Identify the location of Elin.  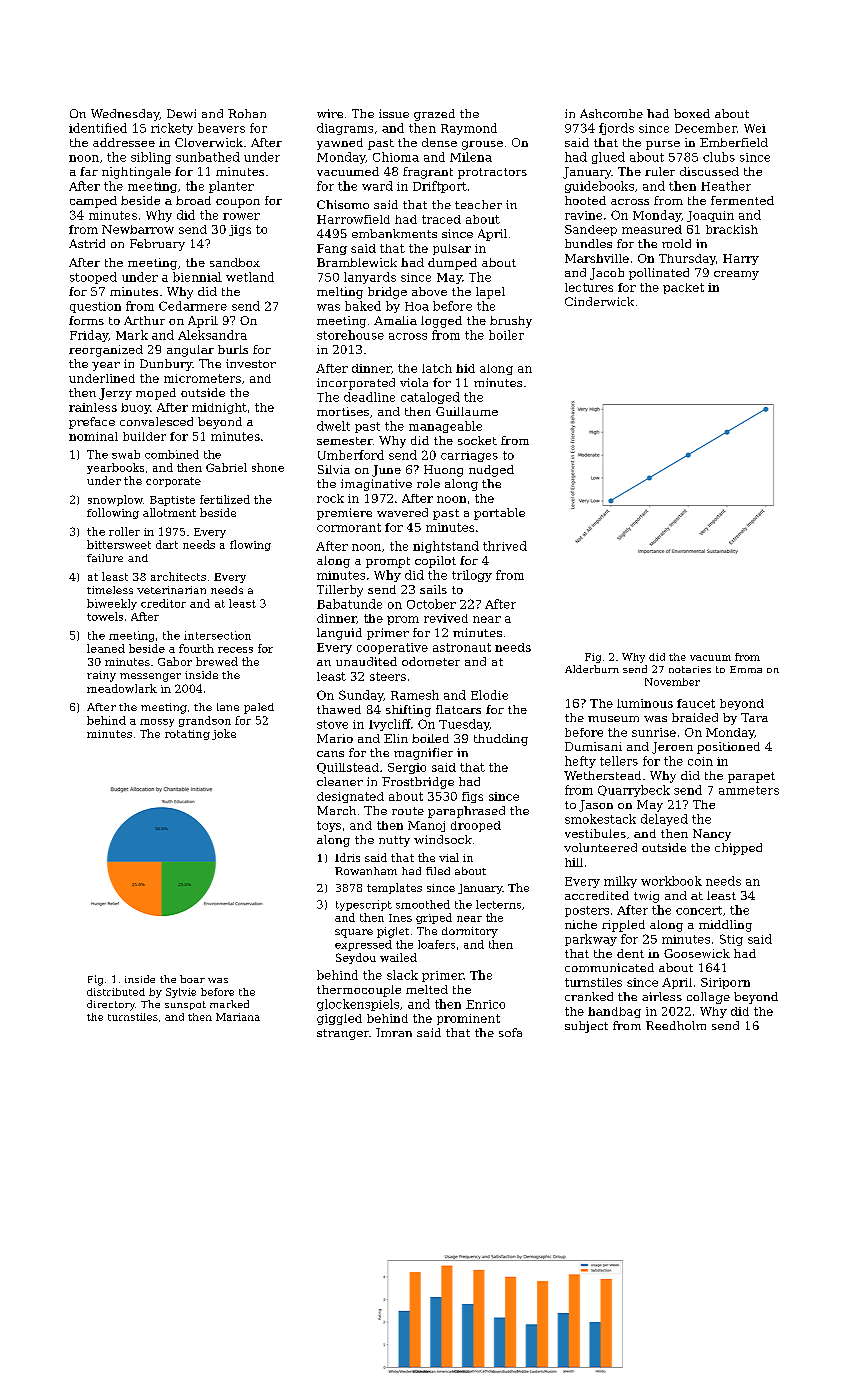
(396, 738).
